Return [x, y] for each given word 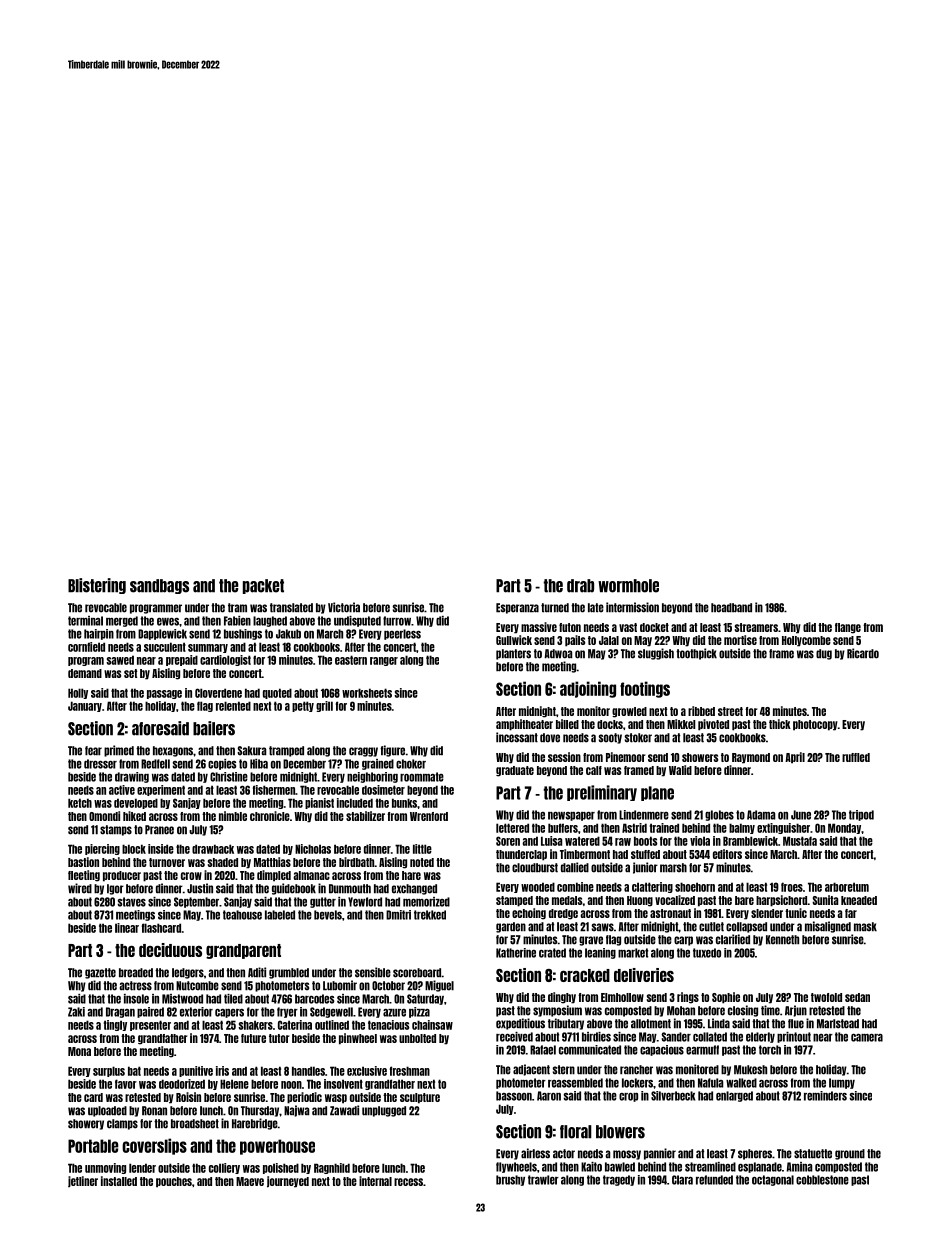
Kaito [591, 1167]
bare [744, 900]
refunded [714, 1180]
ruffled [856, 757]
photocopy [815, 725]
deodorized [182, 1084]
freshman [410, 1071]
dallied [575, 867]
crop [628, 1097]
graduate [515, 771]
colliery [224, 1168]
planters [513, 654]
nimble [233, 816]
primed [119, 751]
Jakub [288, 634]
